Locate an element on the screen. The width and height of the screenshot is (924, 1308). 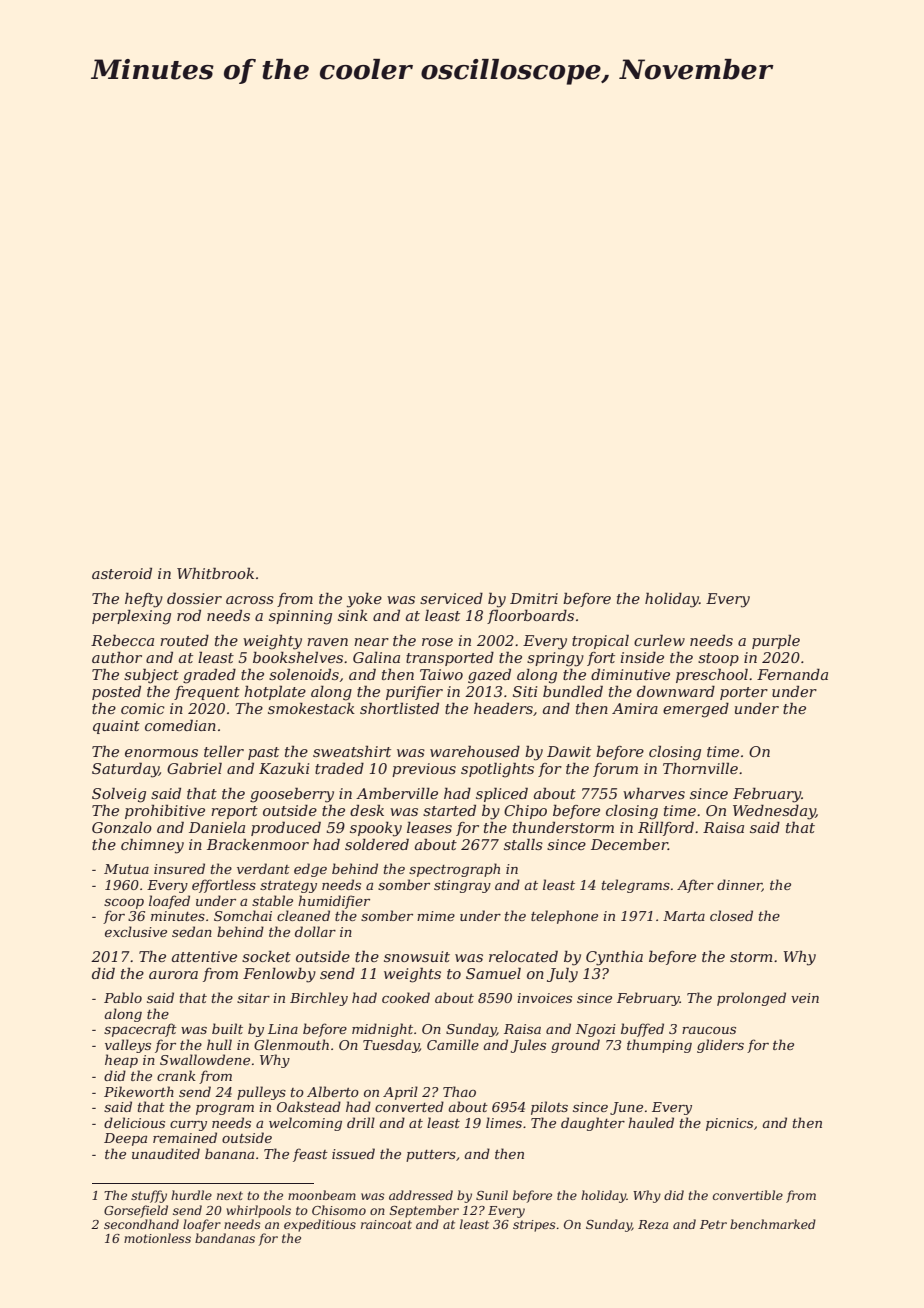
sweatshirt is located at coordinates (352, 751).
